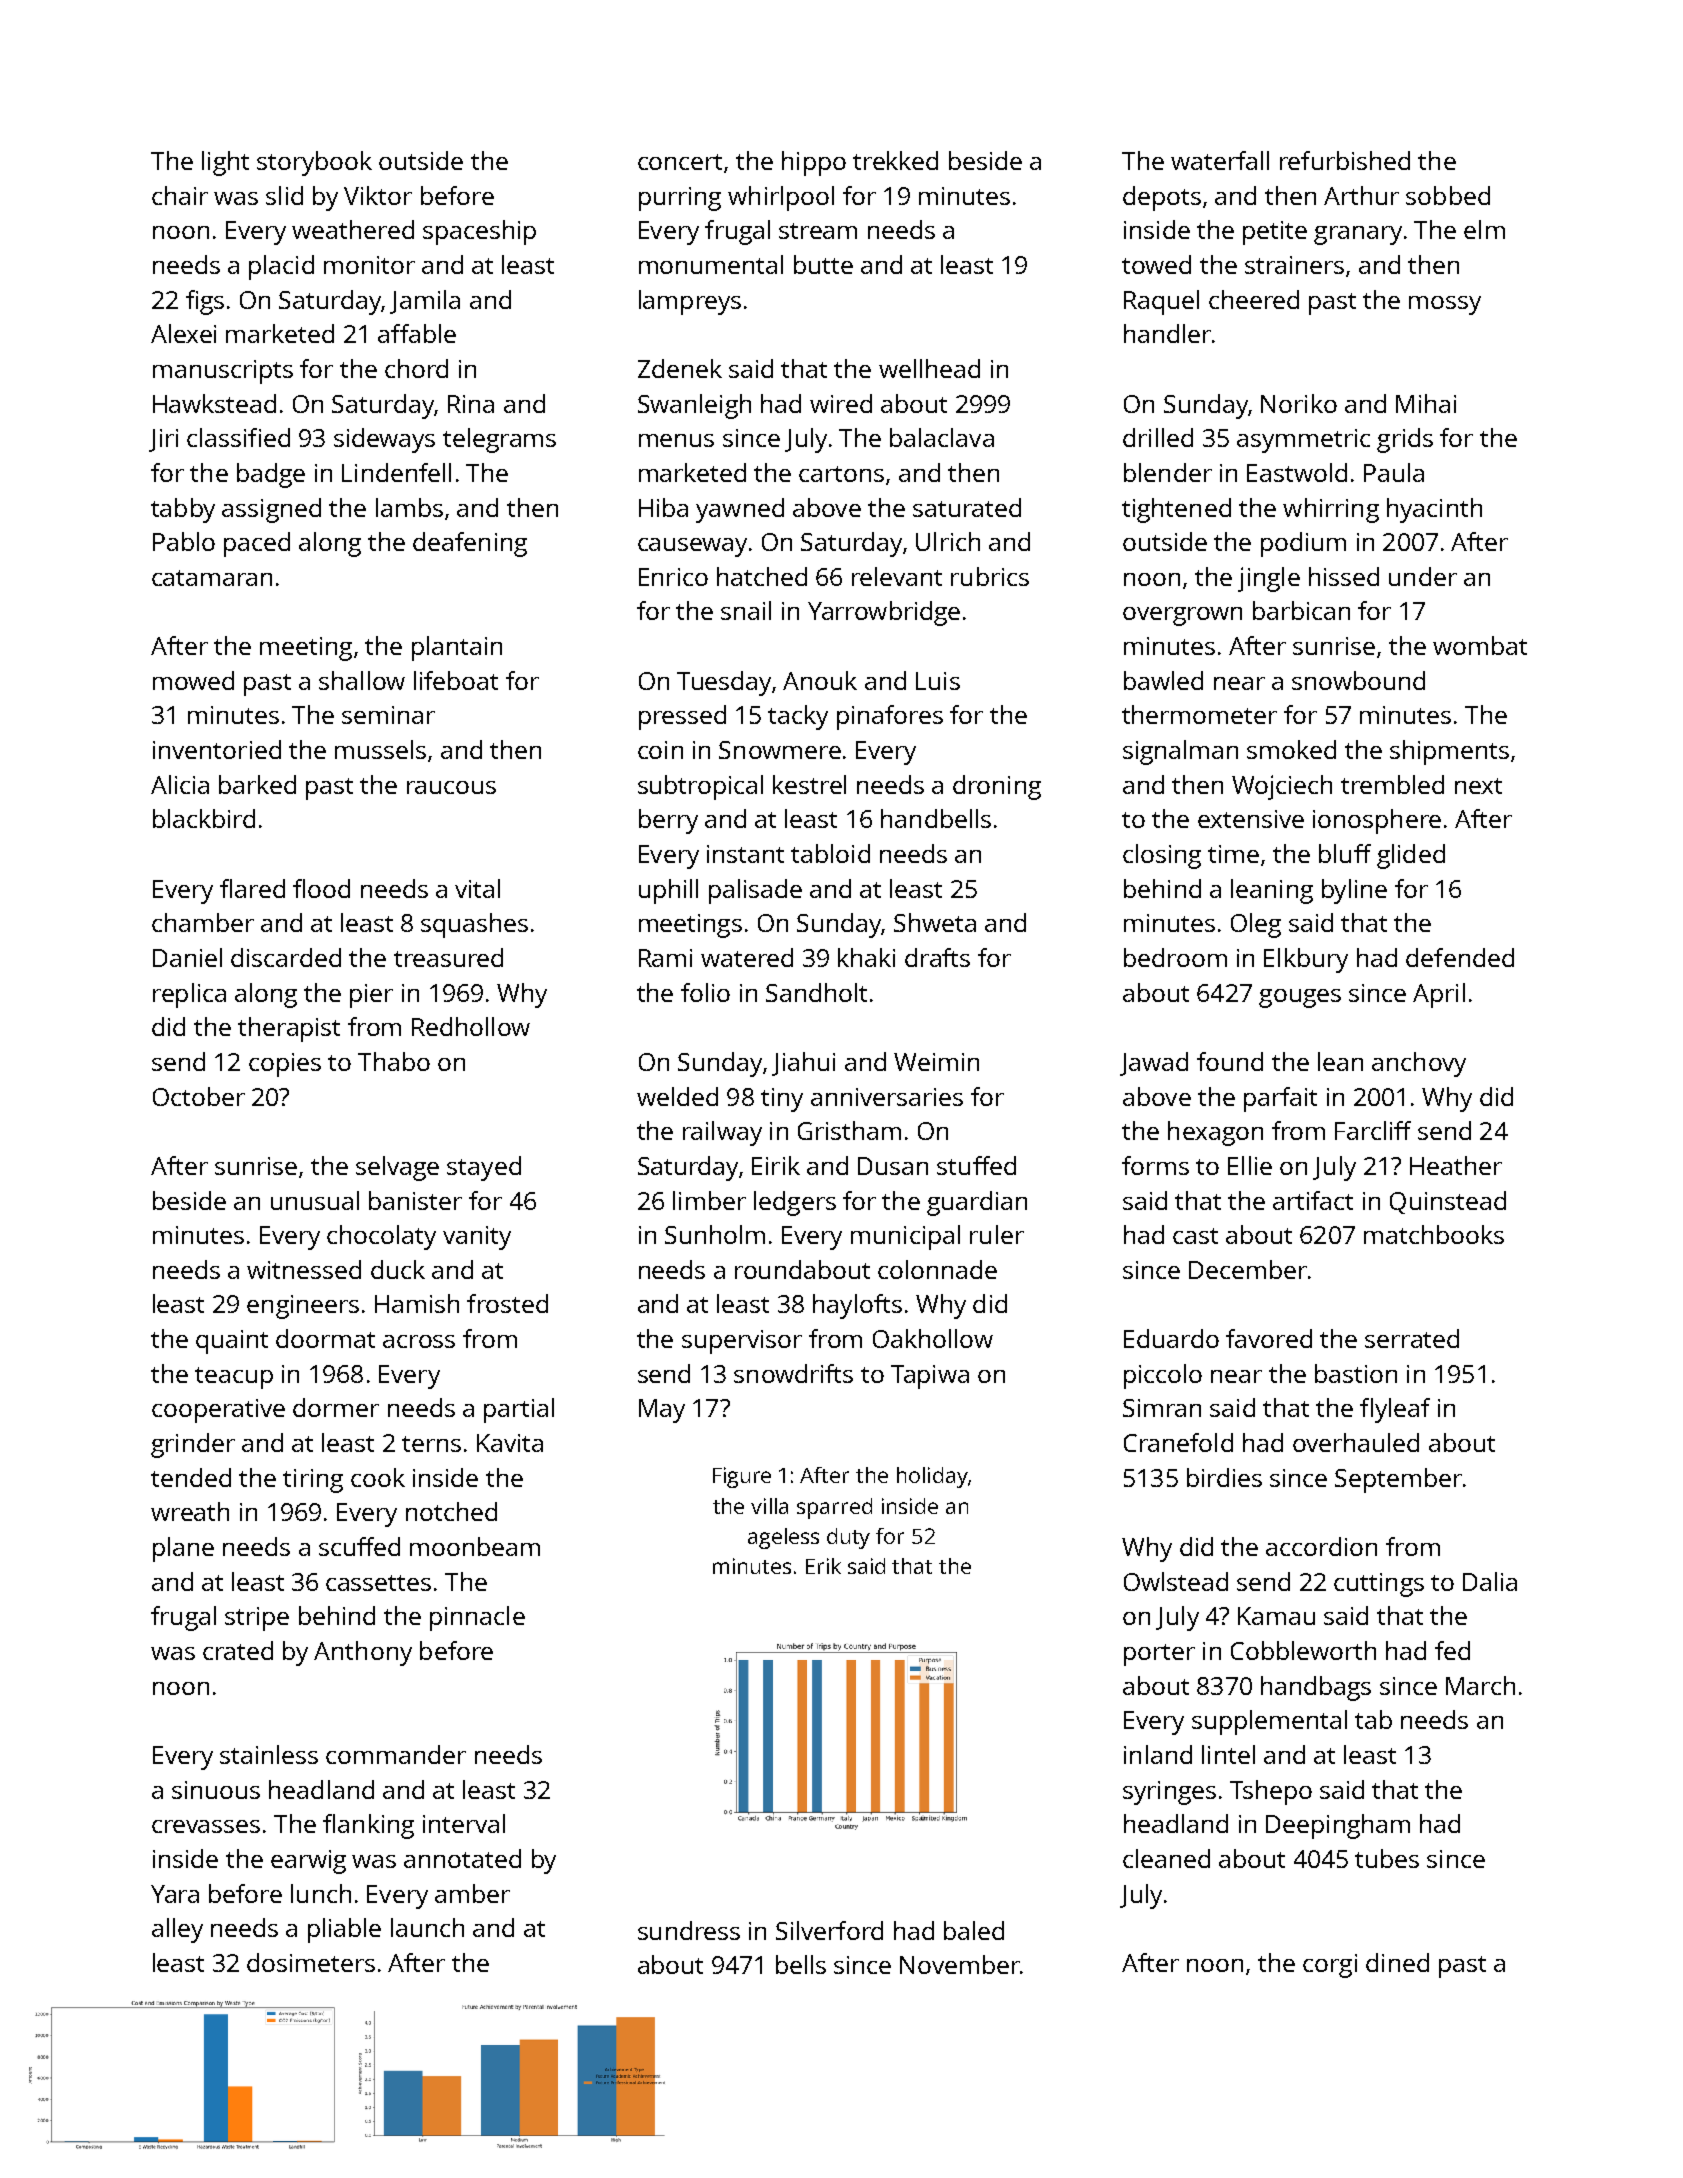 The image size is (1683, 2178). I want to click on annotated, so click(462, 1858).
